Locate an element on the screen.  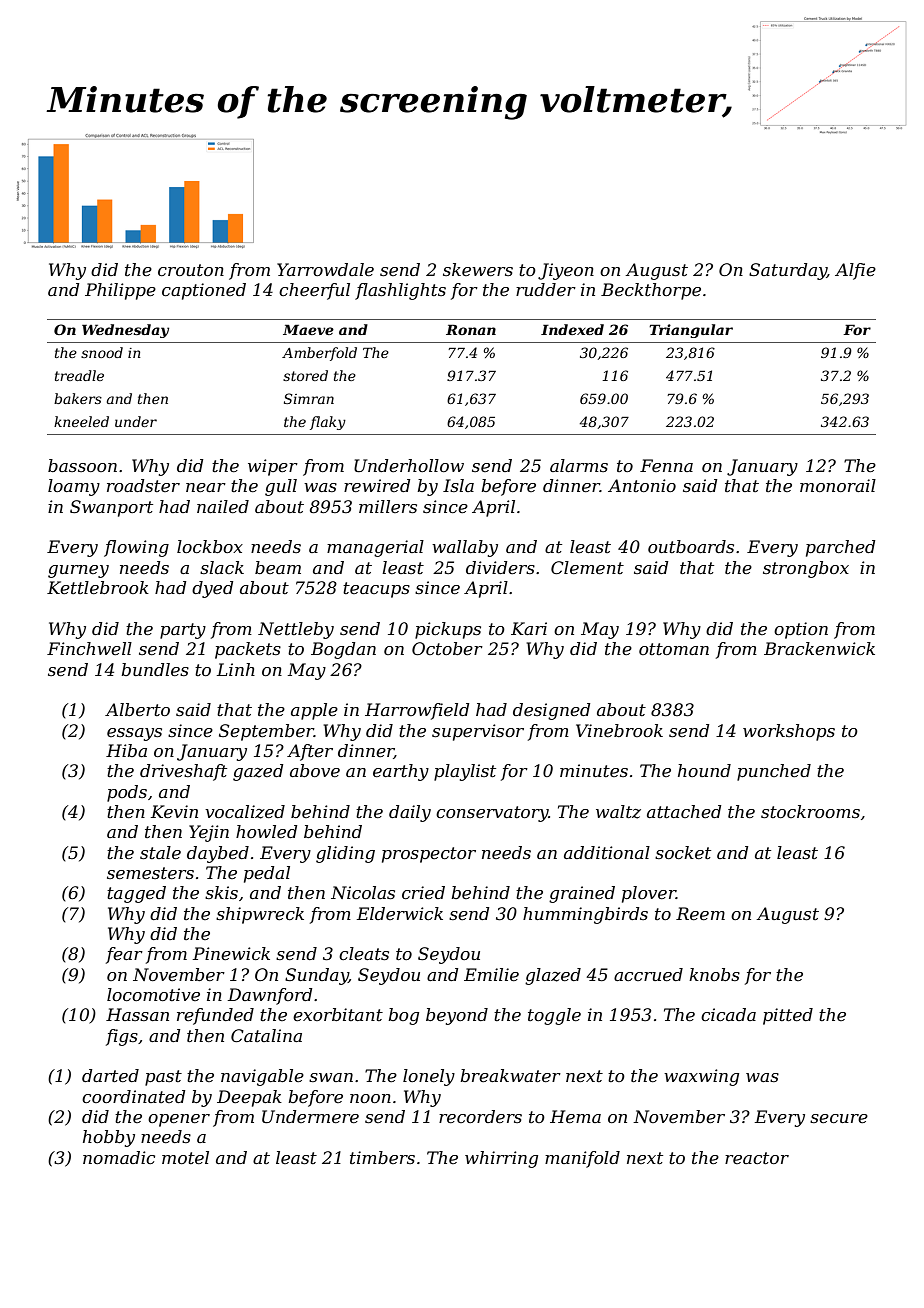
locomotive is located at coordinates (153, 994).
